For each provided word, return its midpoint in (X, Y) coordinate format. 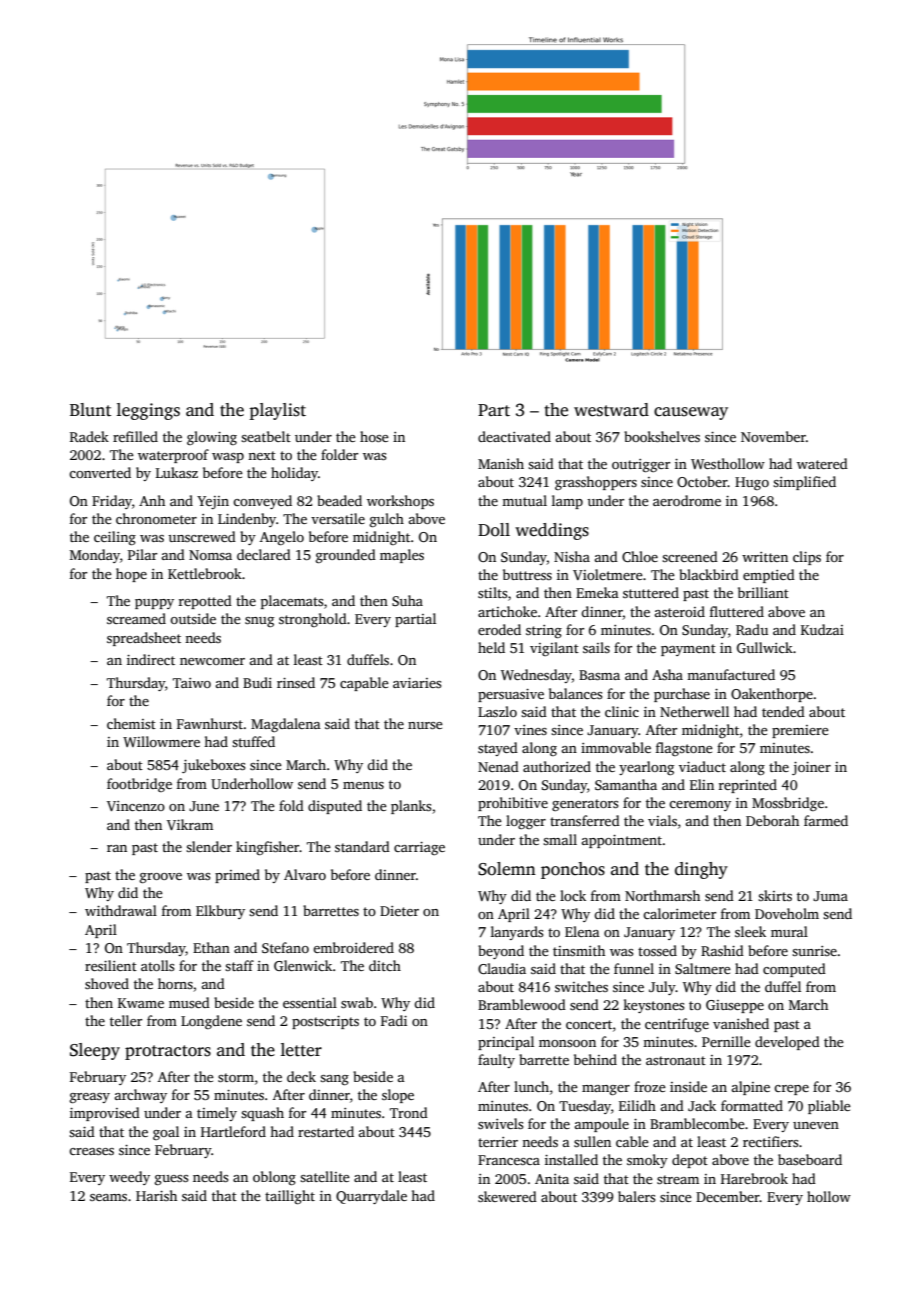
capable (364, 684)
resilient (111, 965)
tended (783, 711)
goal (166, 1133)
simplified (804, 483)
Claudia (502, 968)
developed (787, 1043)
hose (374, 436)
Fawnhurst (210, 723)
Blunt (90, 410)
